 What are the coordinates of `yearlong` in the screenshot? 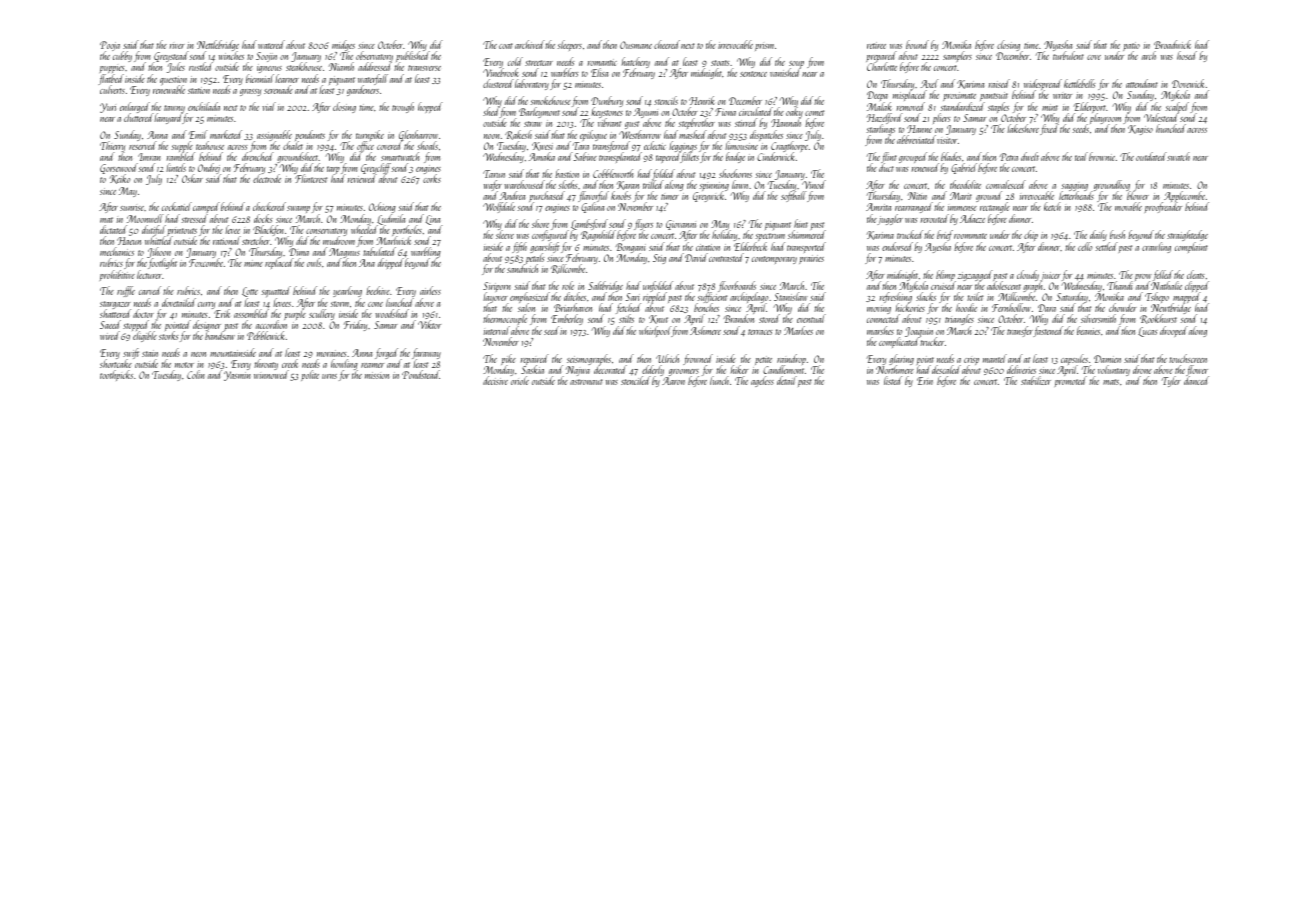 It's located at (347, 291).
